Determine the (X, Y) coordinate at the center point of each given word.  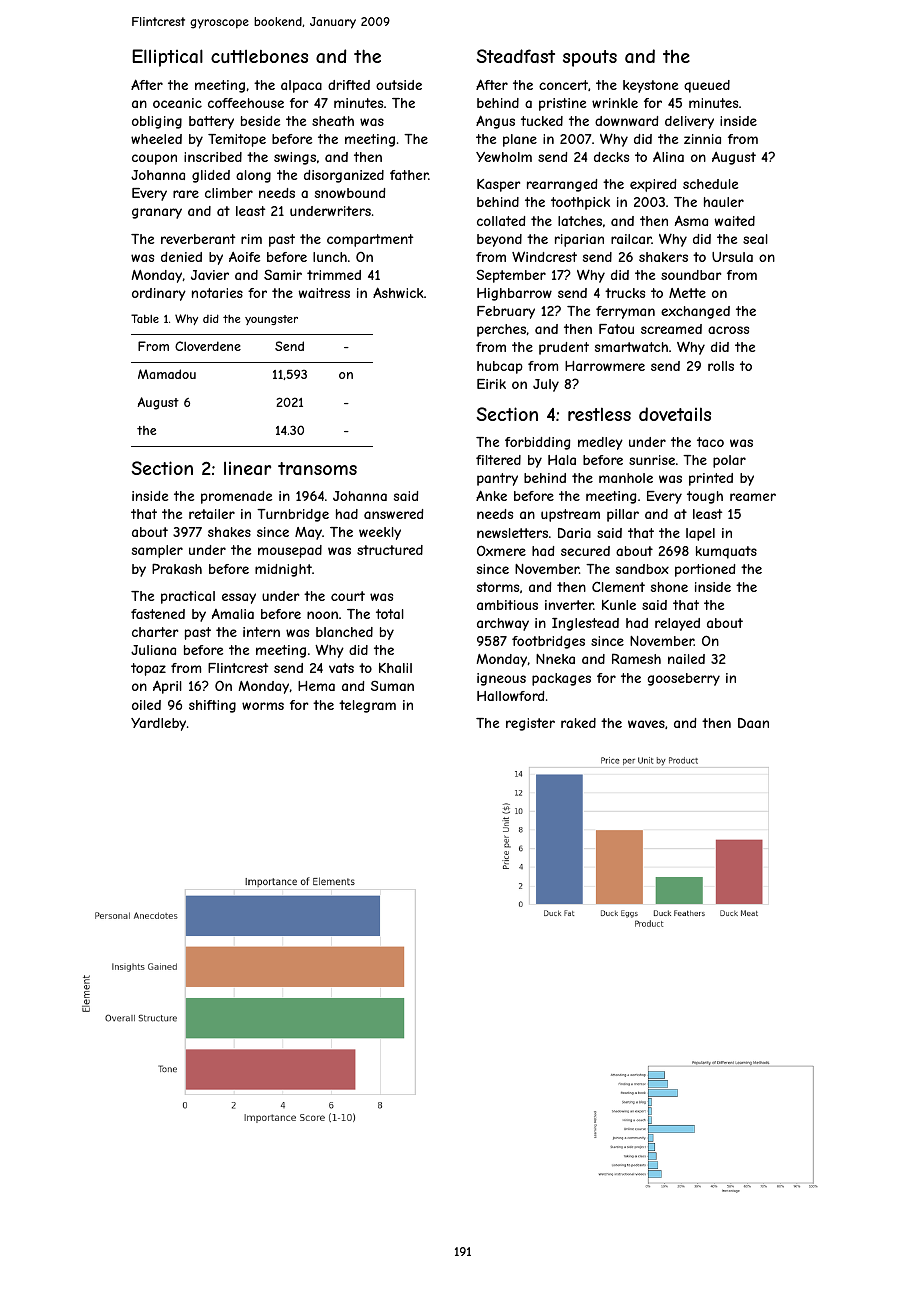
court (348, 596)
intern (261, 632)
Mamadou (167, 374)
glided (211, 176)
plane (520, 140)
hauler (724, 202)
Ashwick (398, 292)
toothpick (580, 203)
